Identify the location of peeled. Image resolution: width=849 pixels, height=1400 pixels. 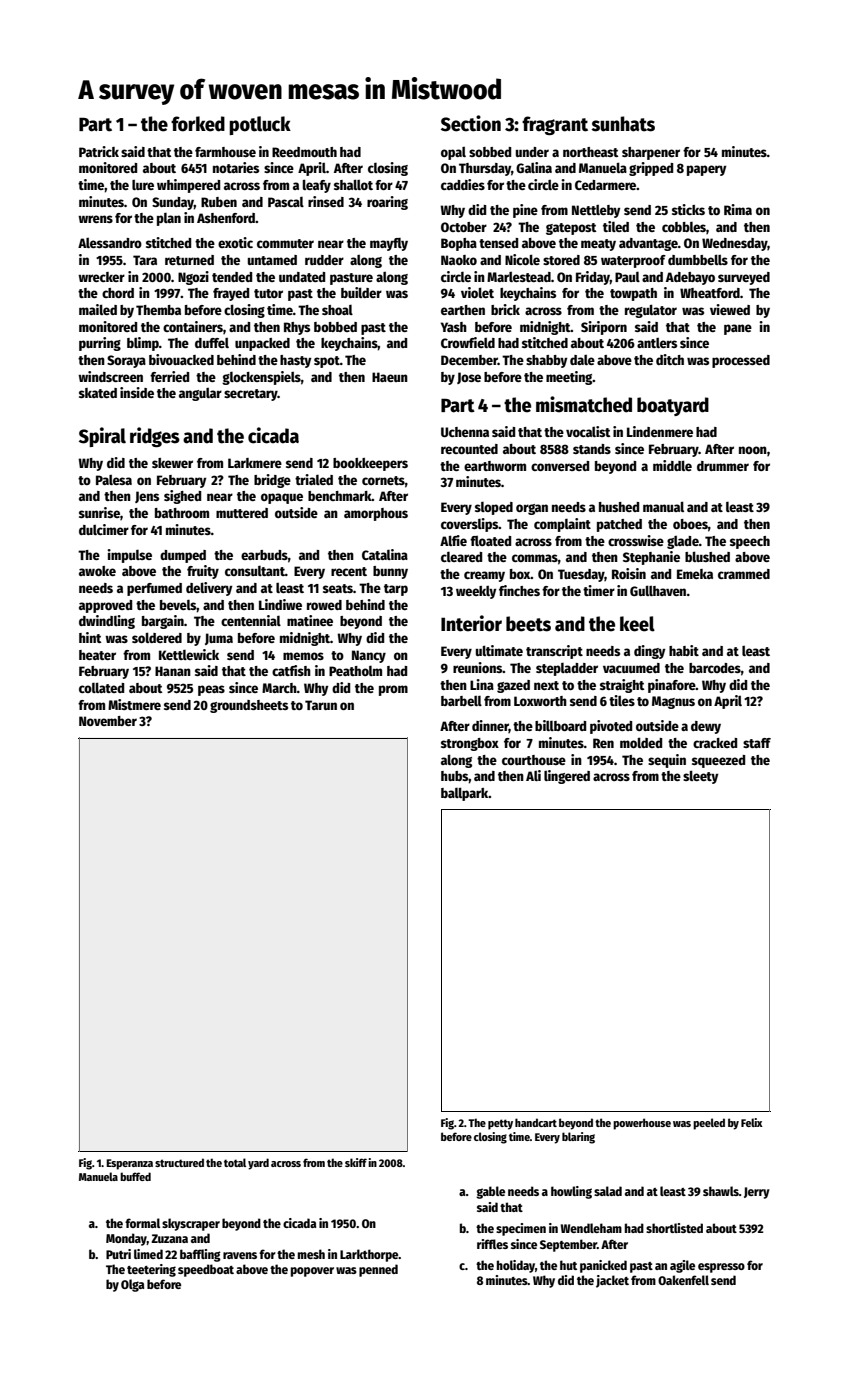
(709, 1124).
